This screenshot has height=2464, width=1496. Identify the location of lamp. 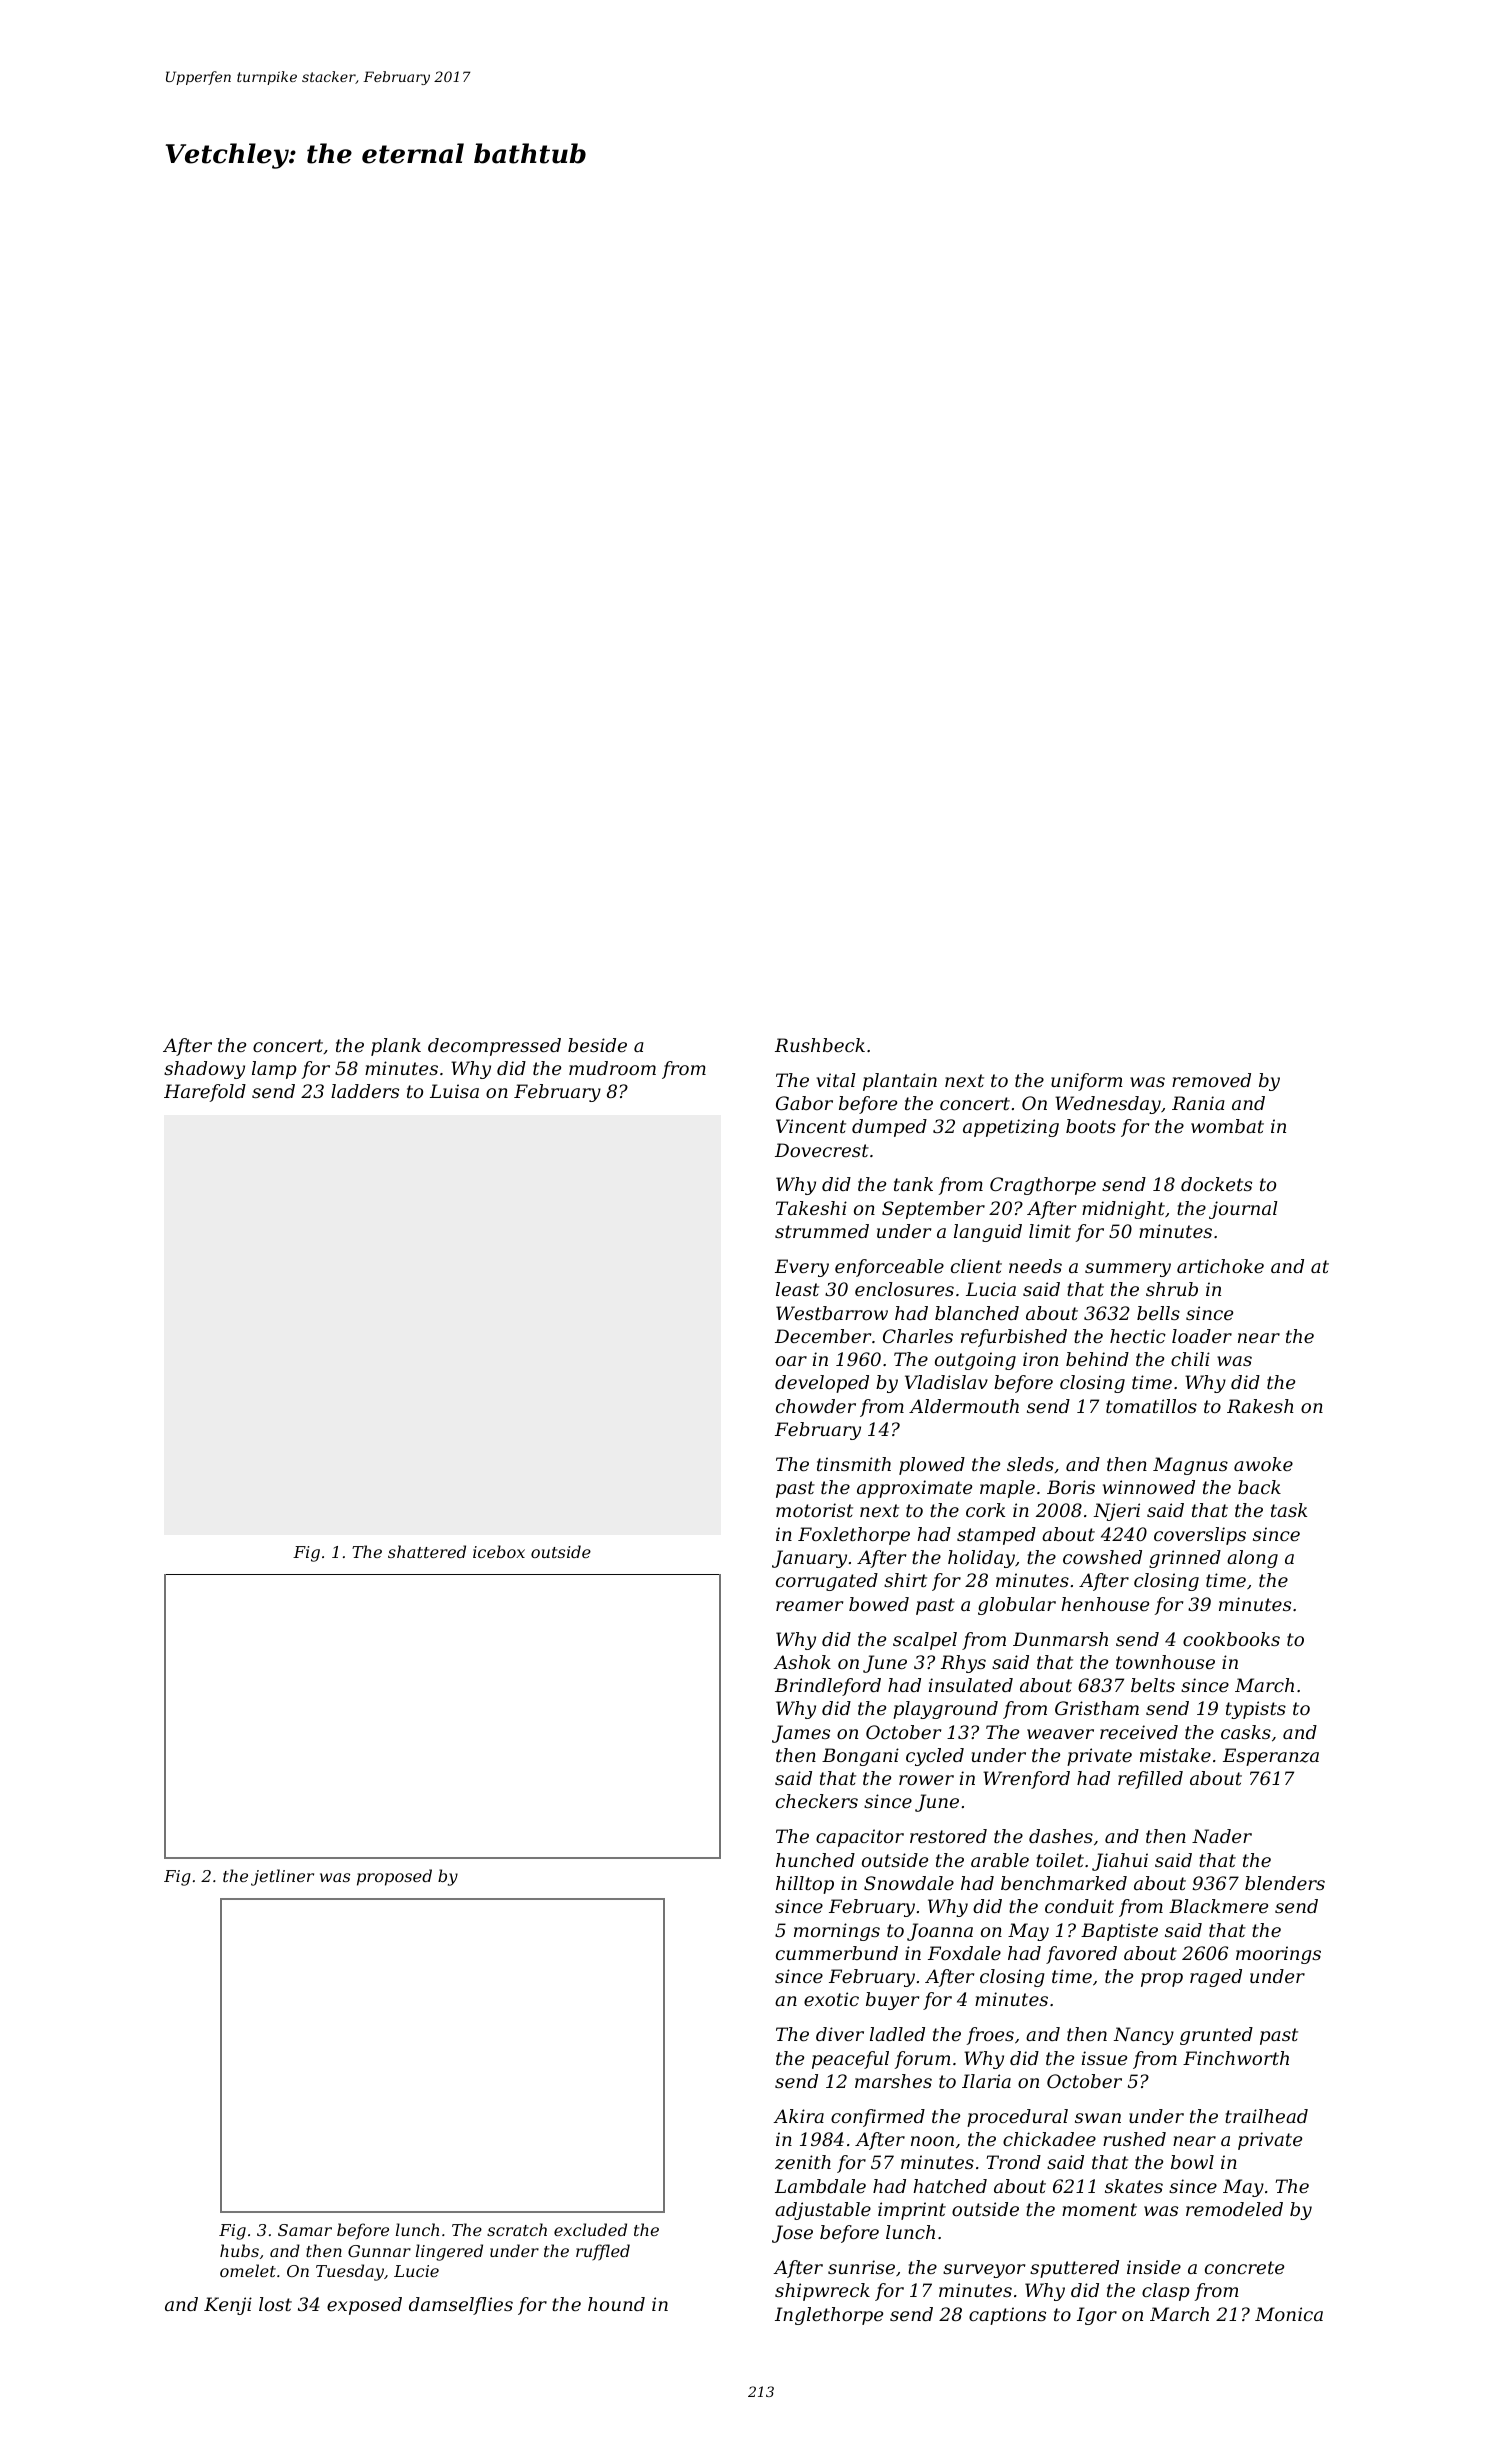
(274, 1070).
